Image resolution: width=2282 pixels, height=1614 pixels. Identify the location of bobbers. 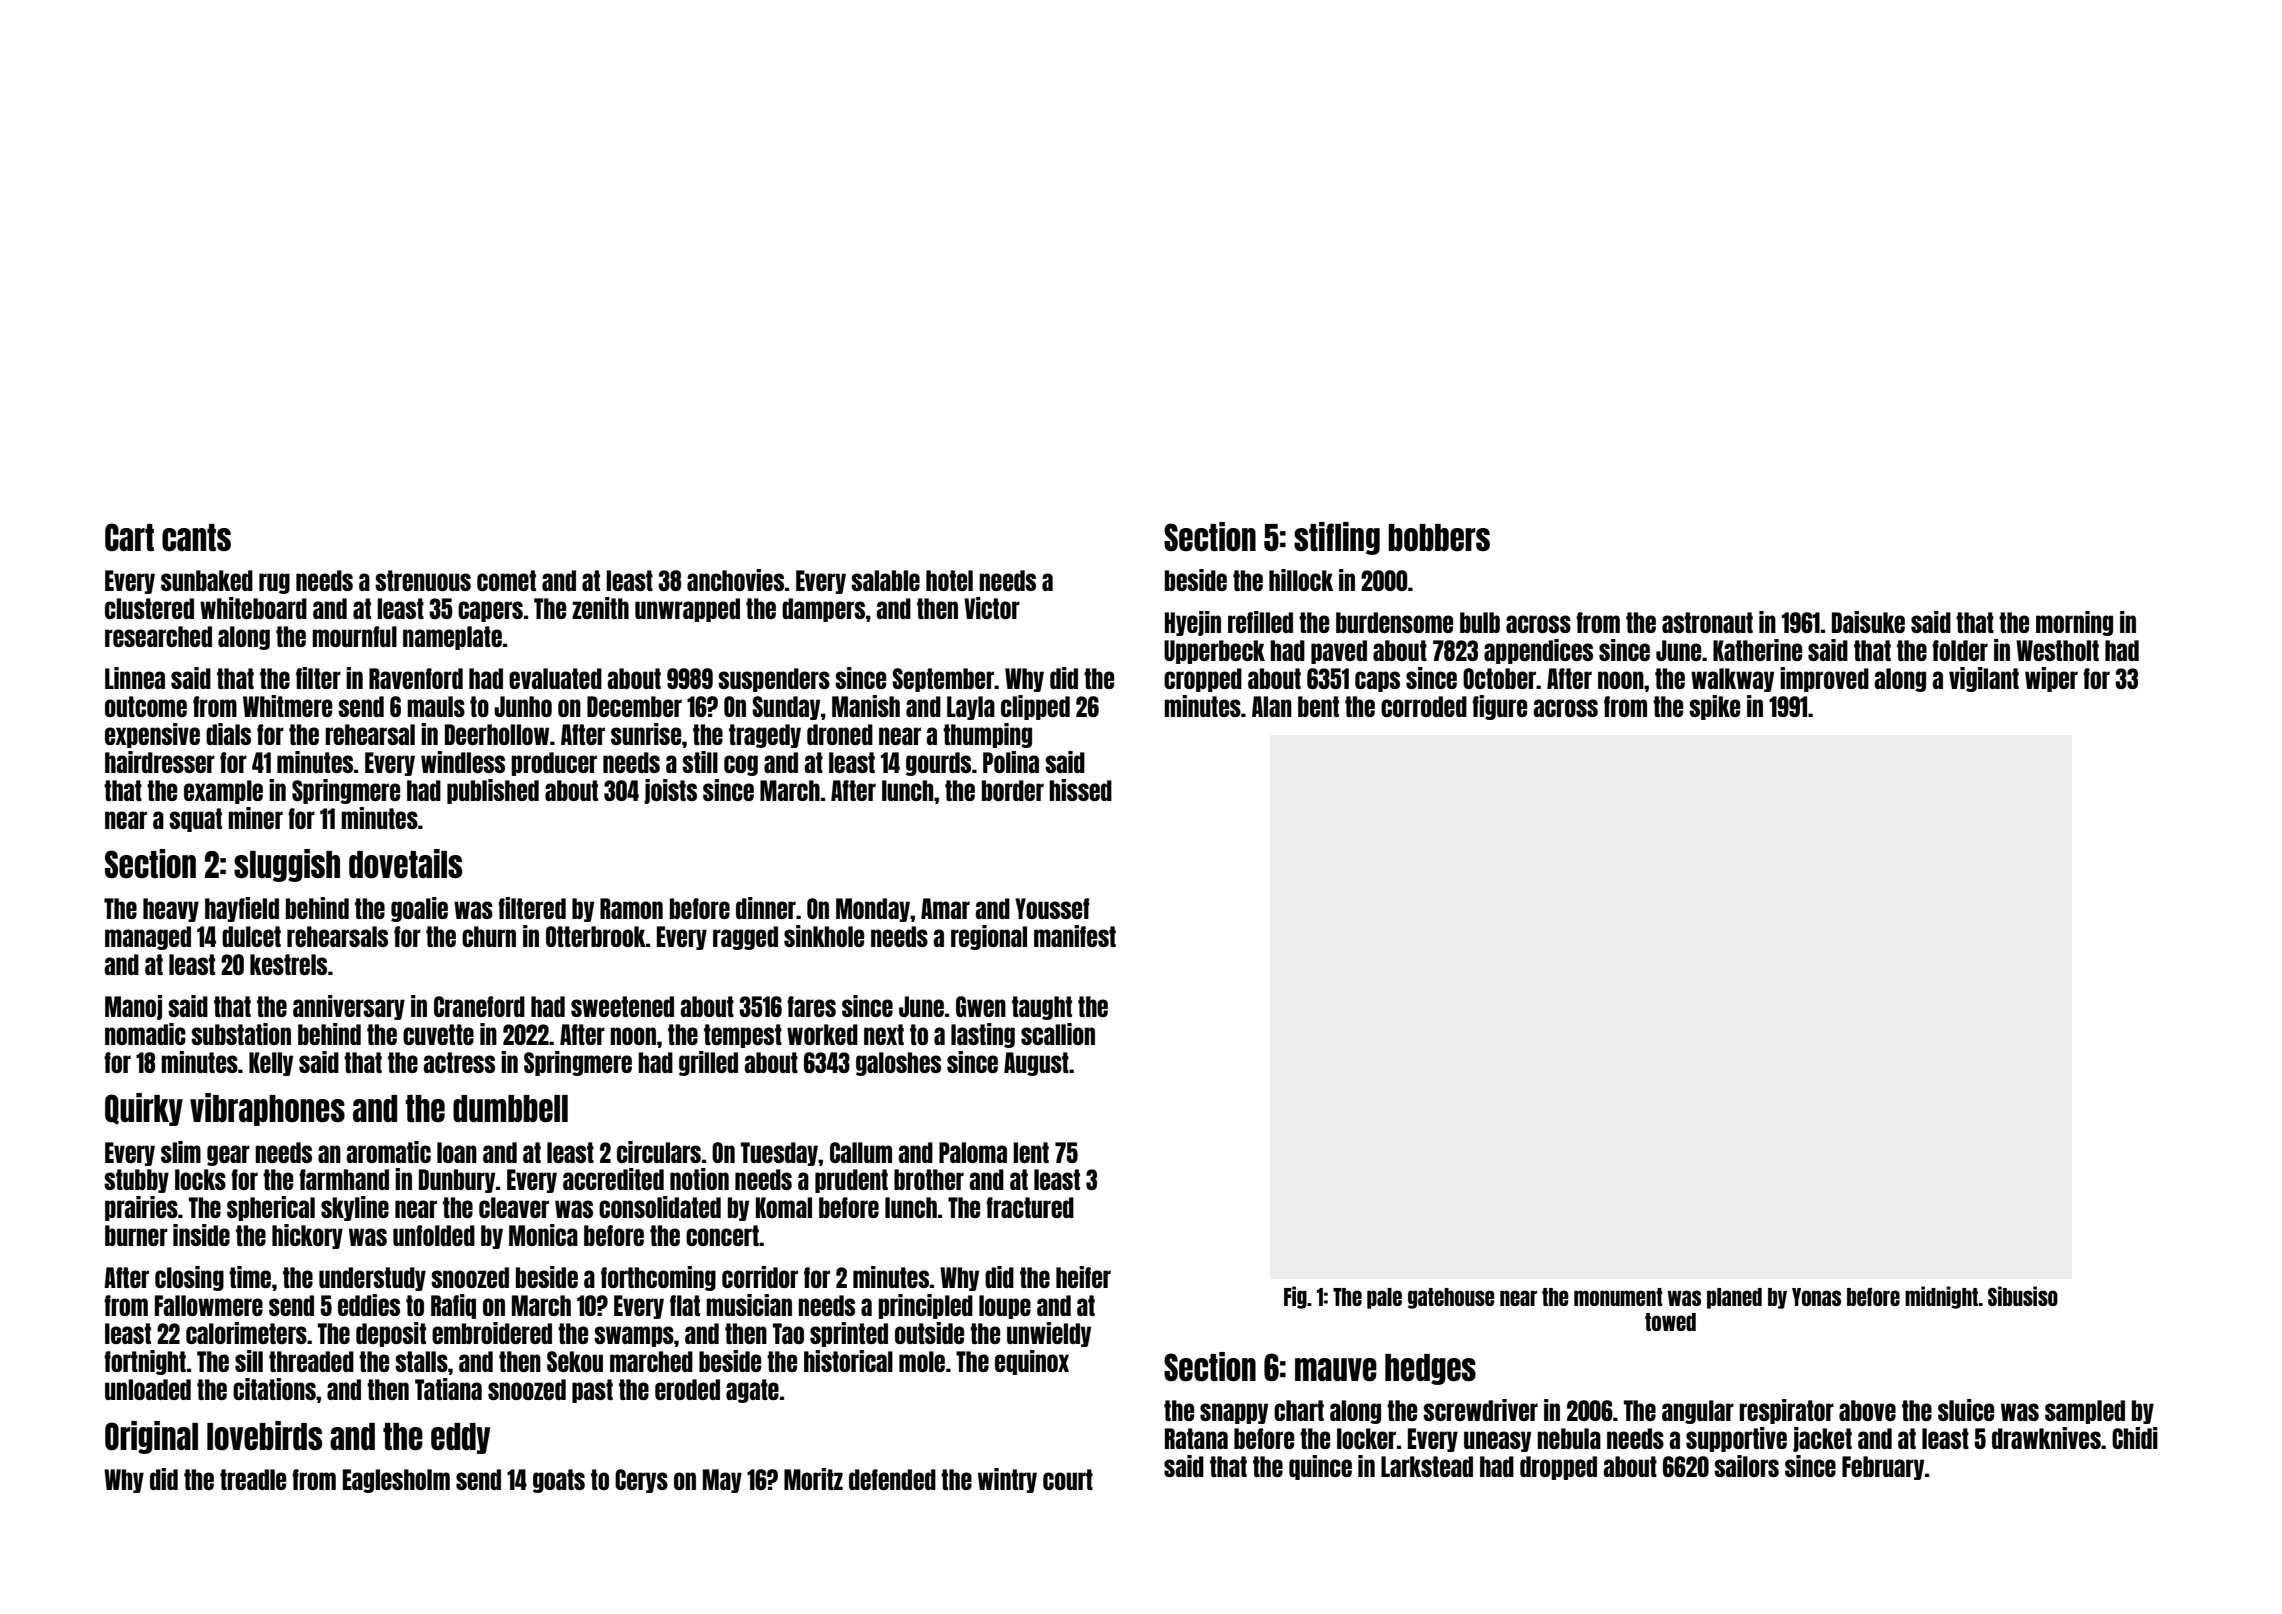
(1439, 537).
